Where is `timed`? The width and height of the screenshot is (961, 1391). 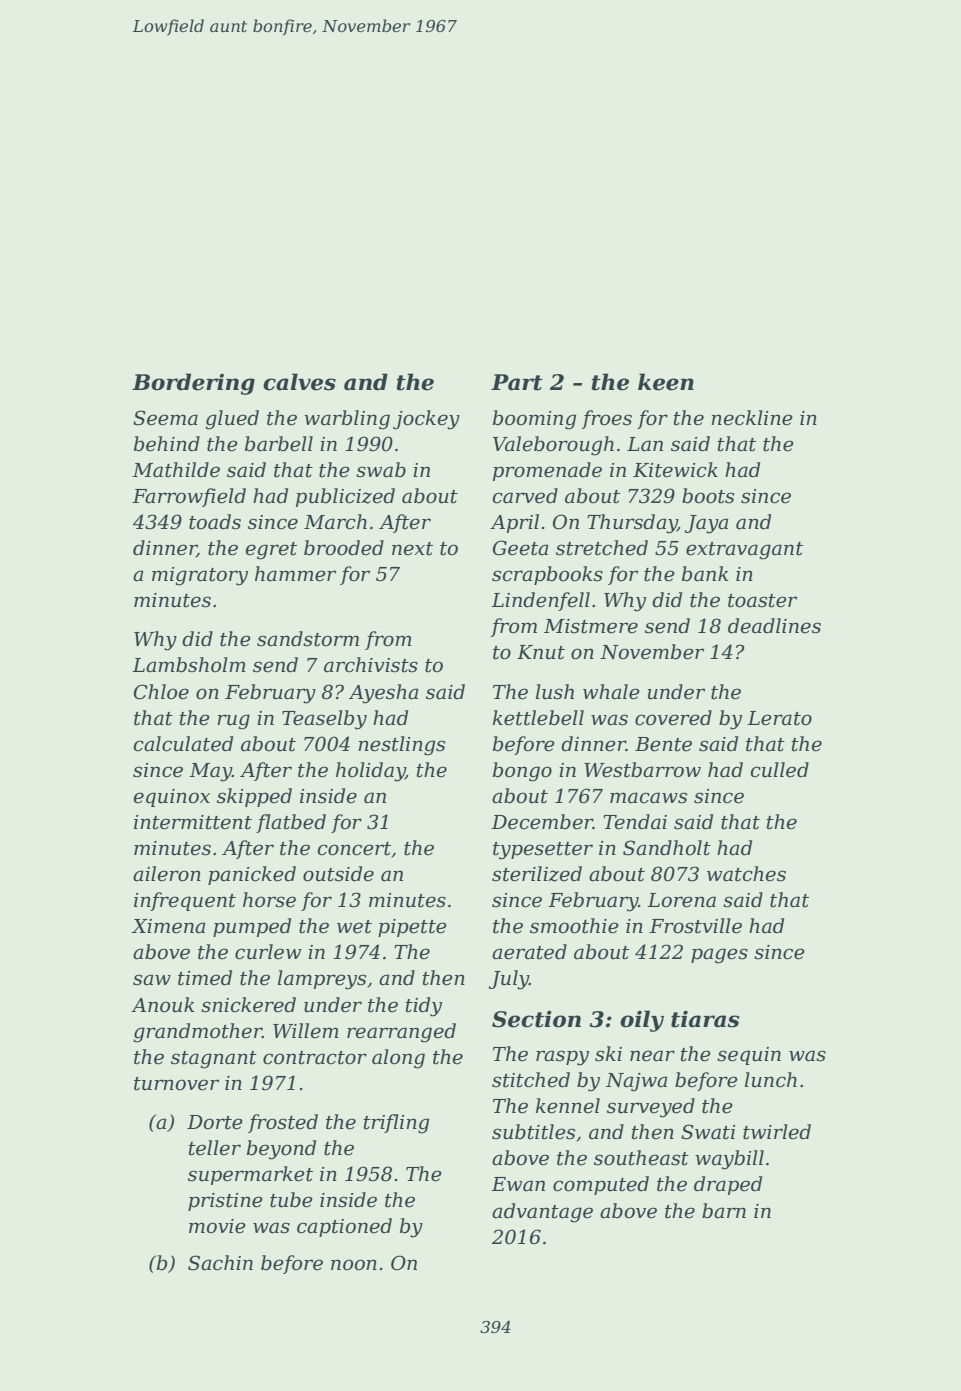 timed is located at coordinates (205, 978).
